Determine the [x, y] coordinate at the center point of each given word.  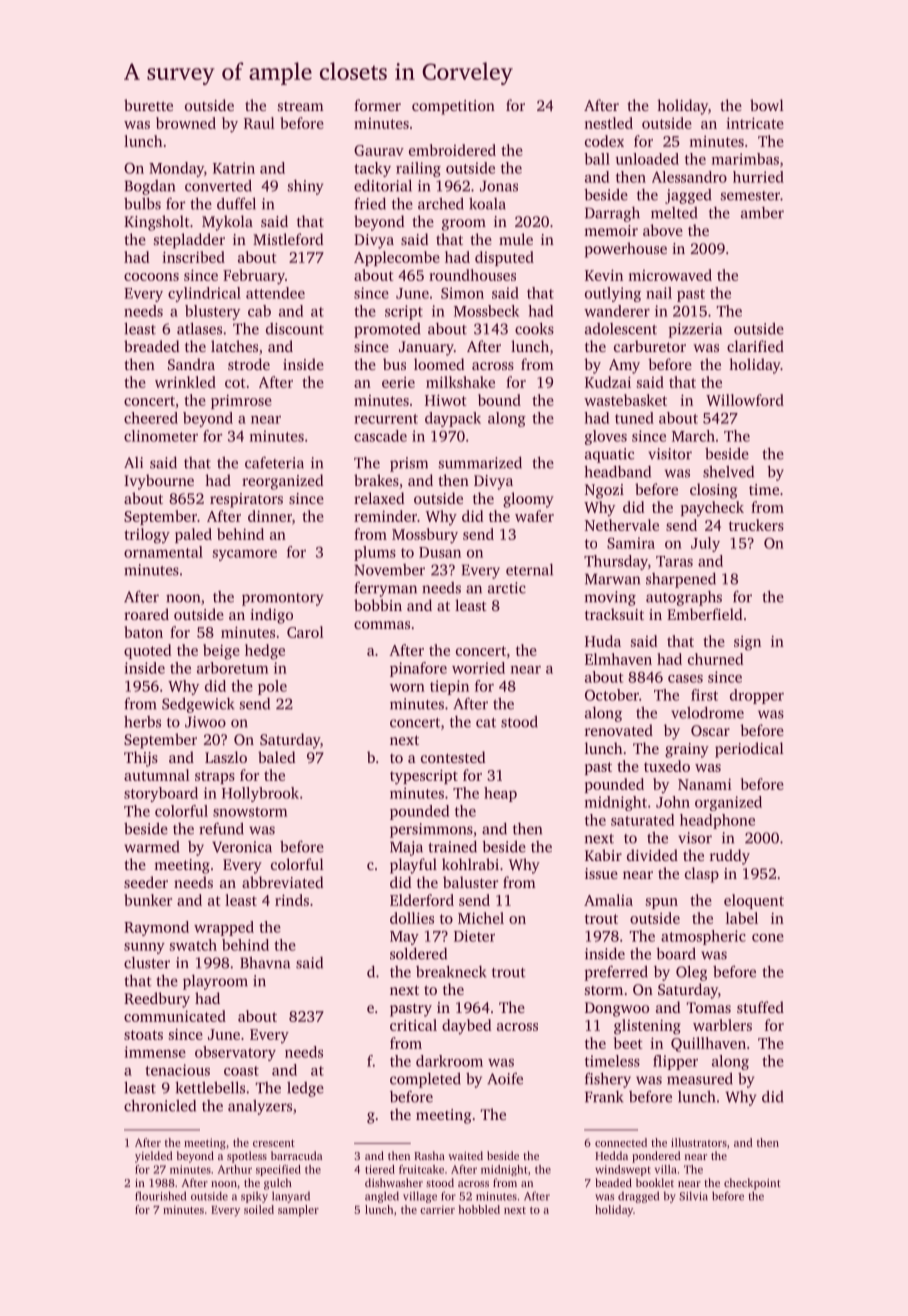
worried [478, 668]
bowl [767, 105]
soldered [418, 953]
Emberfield [705, 614]
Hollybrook [260, 794]
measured [700, 1078]
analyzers [260, 1107]
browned [186, 123]
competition [453, 107]
